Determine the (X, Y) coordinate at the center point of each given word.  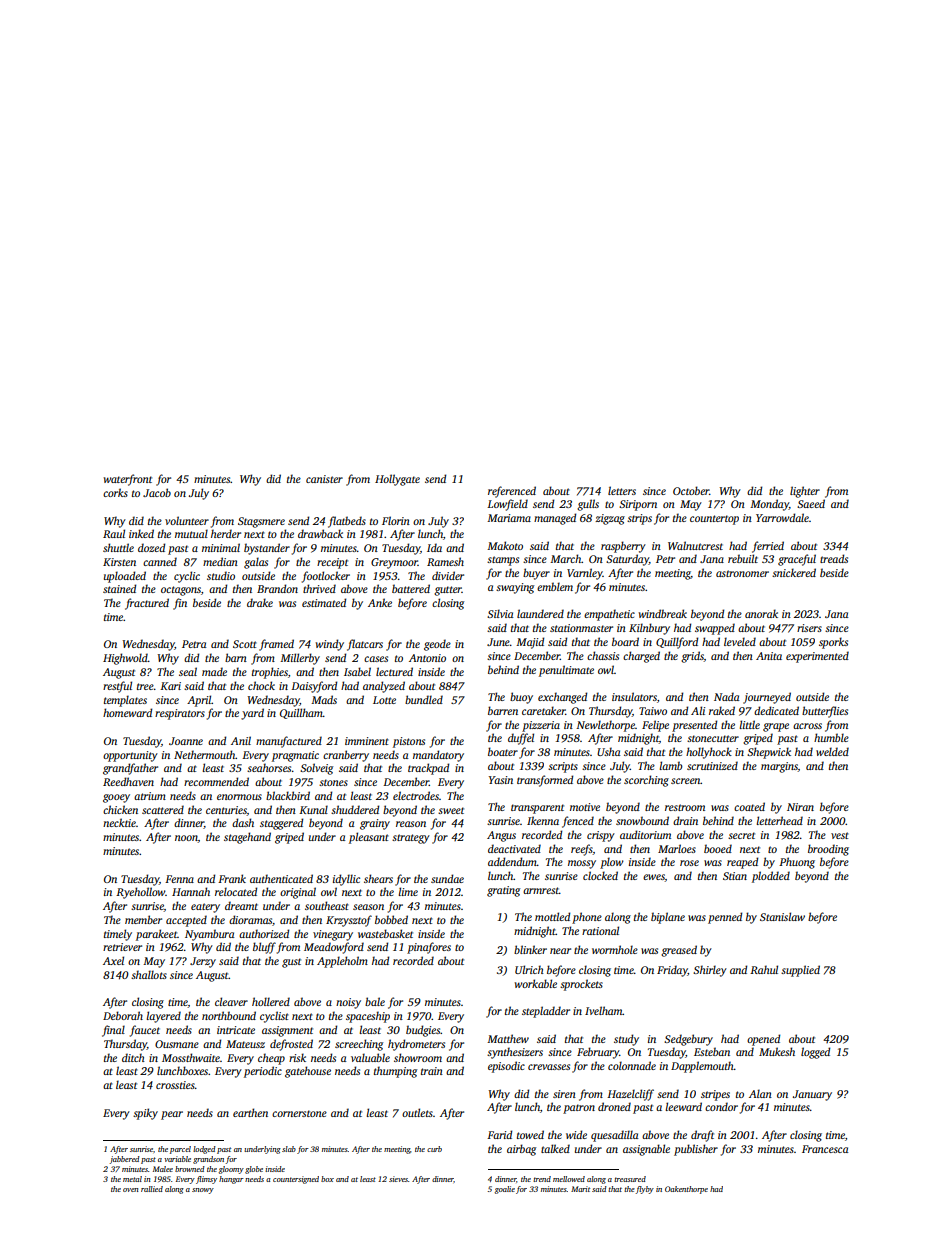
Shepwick (769, 753)
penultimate (566, 671)
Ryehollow (140, 893)
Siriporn (638, 505)
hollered (271, 1001)
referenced (512, 492)
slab (289, 1149)
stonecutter (713, 738)
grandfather (130, 769)
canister (324, 479)
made (214, 671)
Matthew (508, 1038)
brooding (828, 850)
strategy (411, 839)
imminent (367, 741)
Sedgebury (688, 1040)
